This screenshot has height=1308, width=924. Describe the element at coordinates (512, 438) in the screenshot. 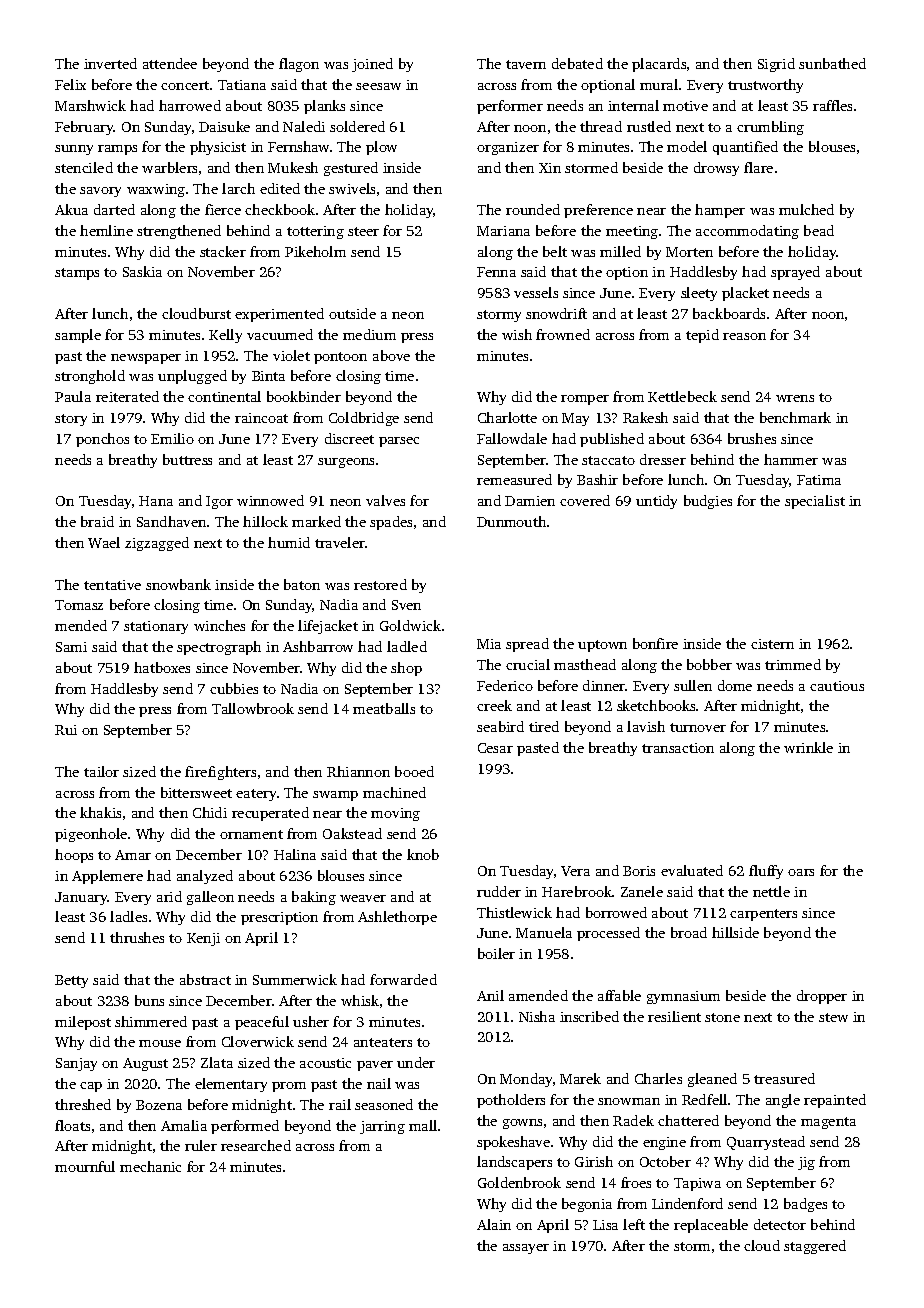

I see `Fallowdale` at that location.
